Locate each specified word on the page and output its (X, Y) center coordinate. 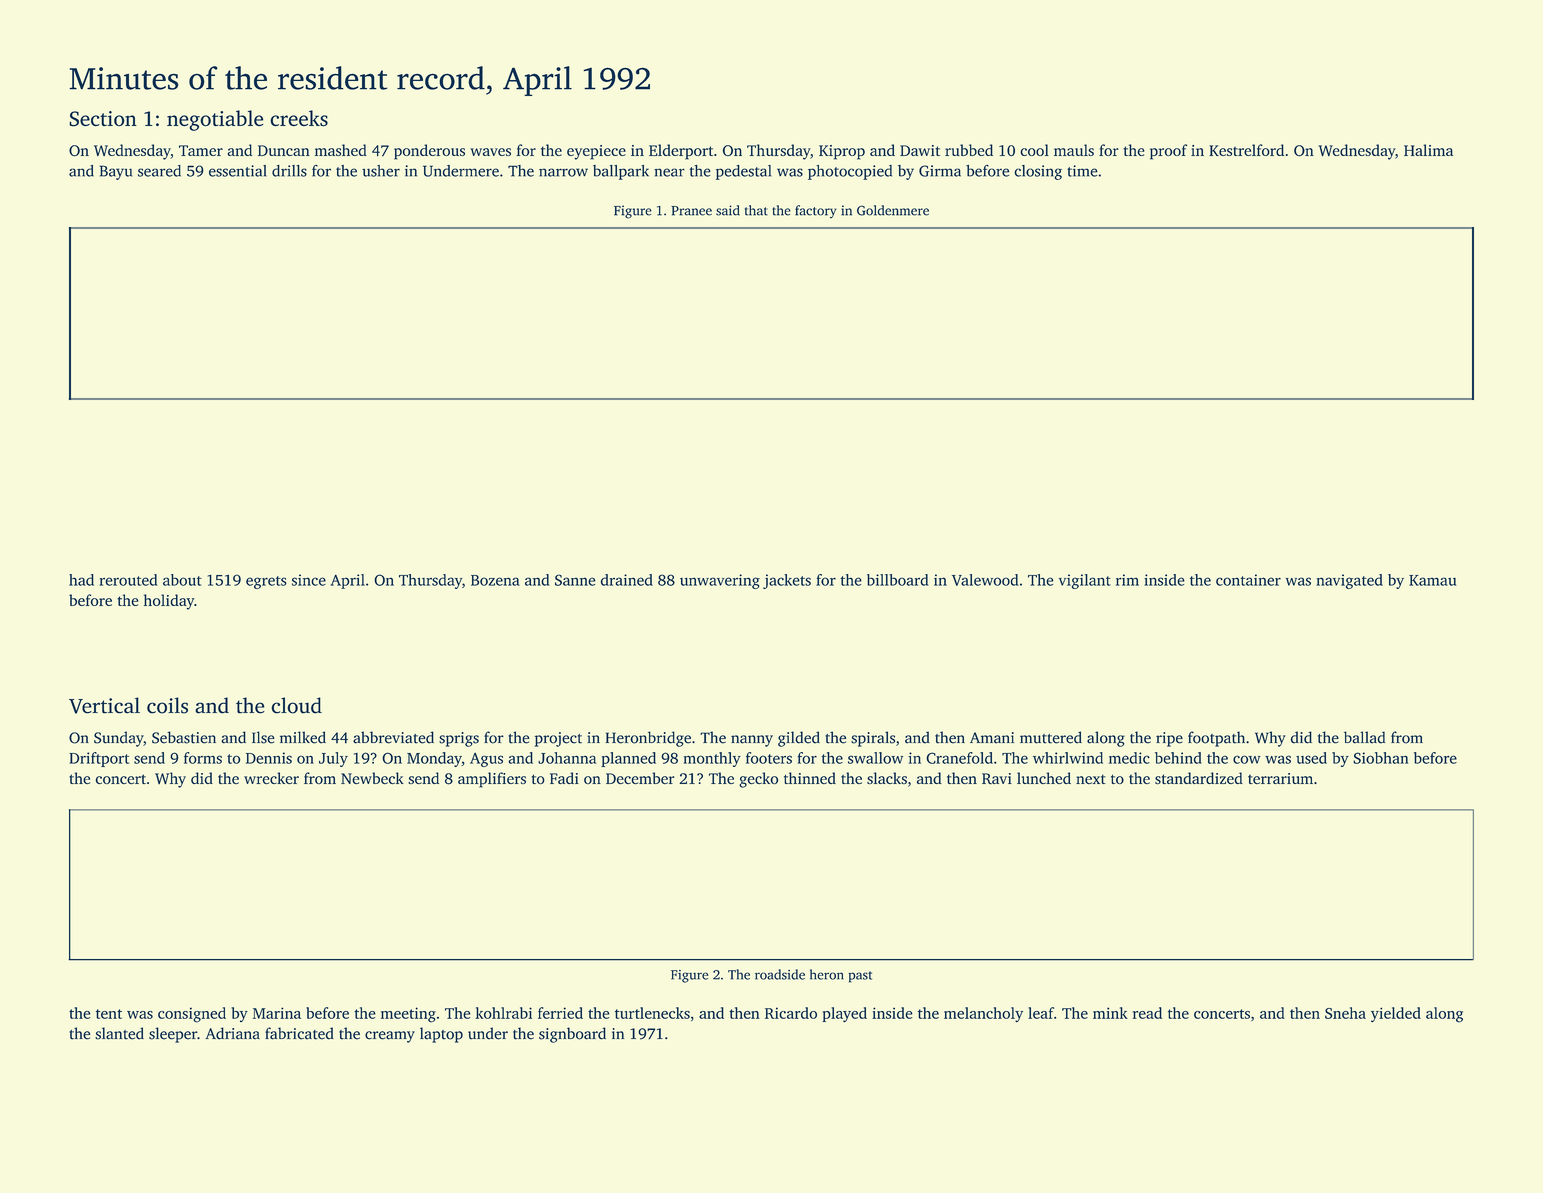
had (81, 580)
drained (627, 580)
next (1091, 779)
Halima (1428, 150)
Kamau (1432, 580)
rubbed (969, 150)
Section (103, 119)
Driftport (99, 759)
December (640, 778)
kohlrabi (503, 1013)
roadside (780, 974)
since (309, 580)
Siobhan (1380, 758)
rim (1127, 580)
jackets (787, 581)
